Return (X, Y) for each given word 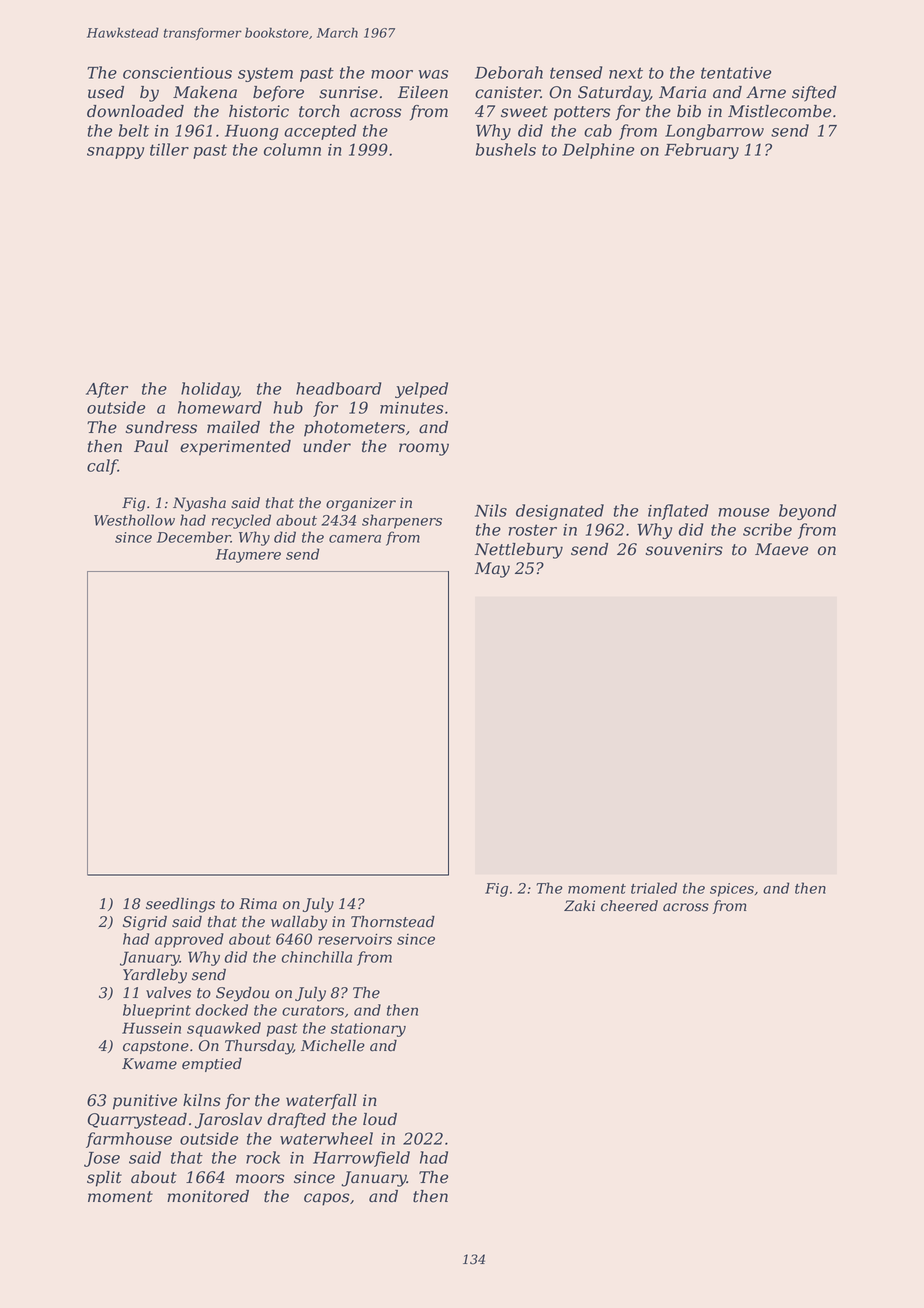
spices (732, 890)
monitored (208, 1196)
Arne (766, 92)
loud (380, 1119)
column (292, 149)
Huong (251, 132)
